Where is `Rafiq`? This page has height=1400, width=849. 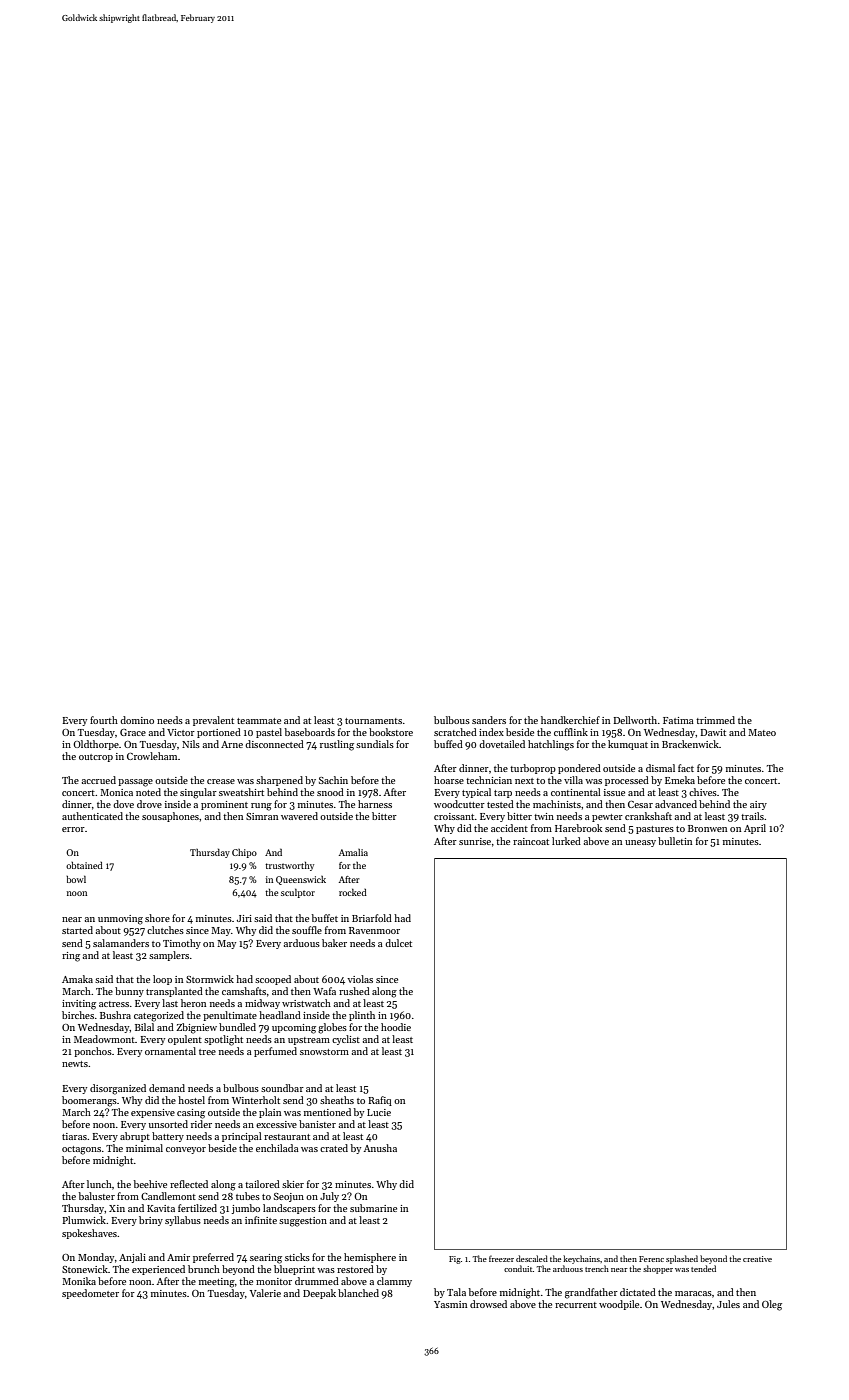 Rafiq is located at coordinates (380, 1101).
